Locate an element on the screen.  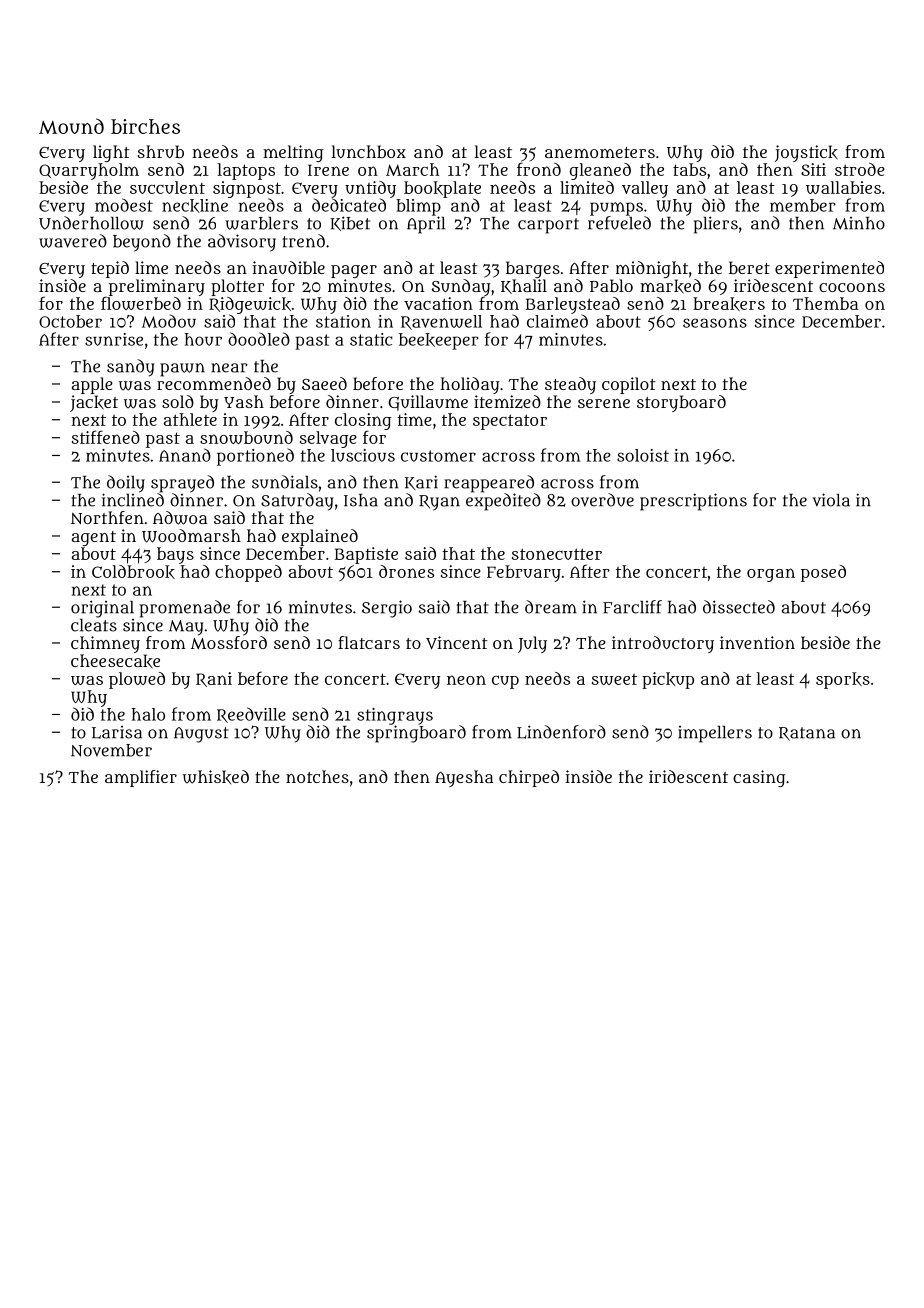
strode is located at coordinates (860, 169).
